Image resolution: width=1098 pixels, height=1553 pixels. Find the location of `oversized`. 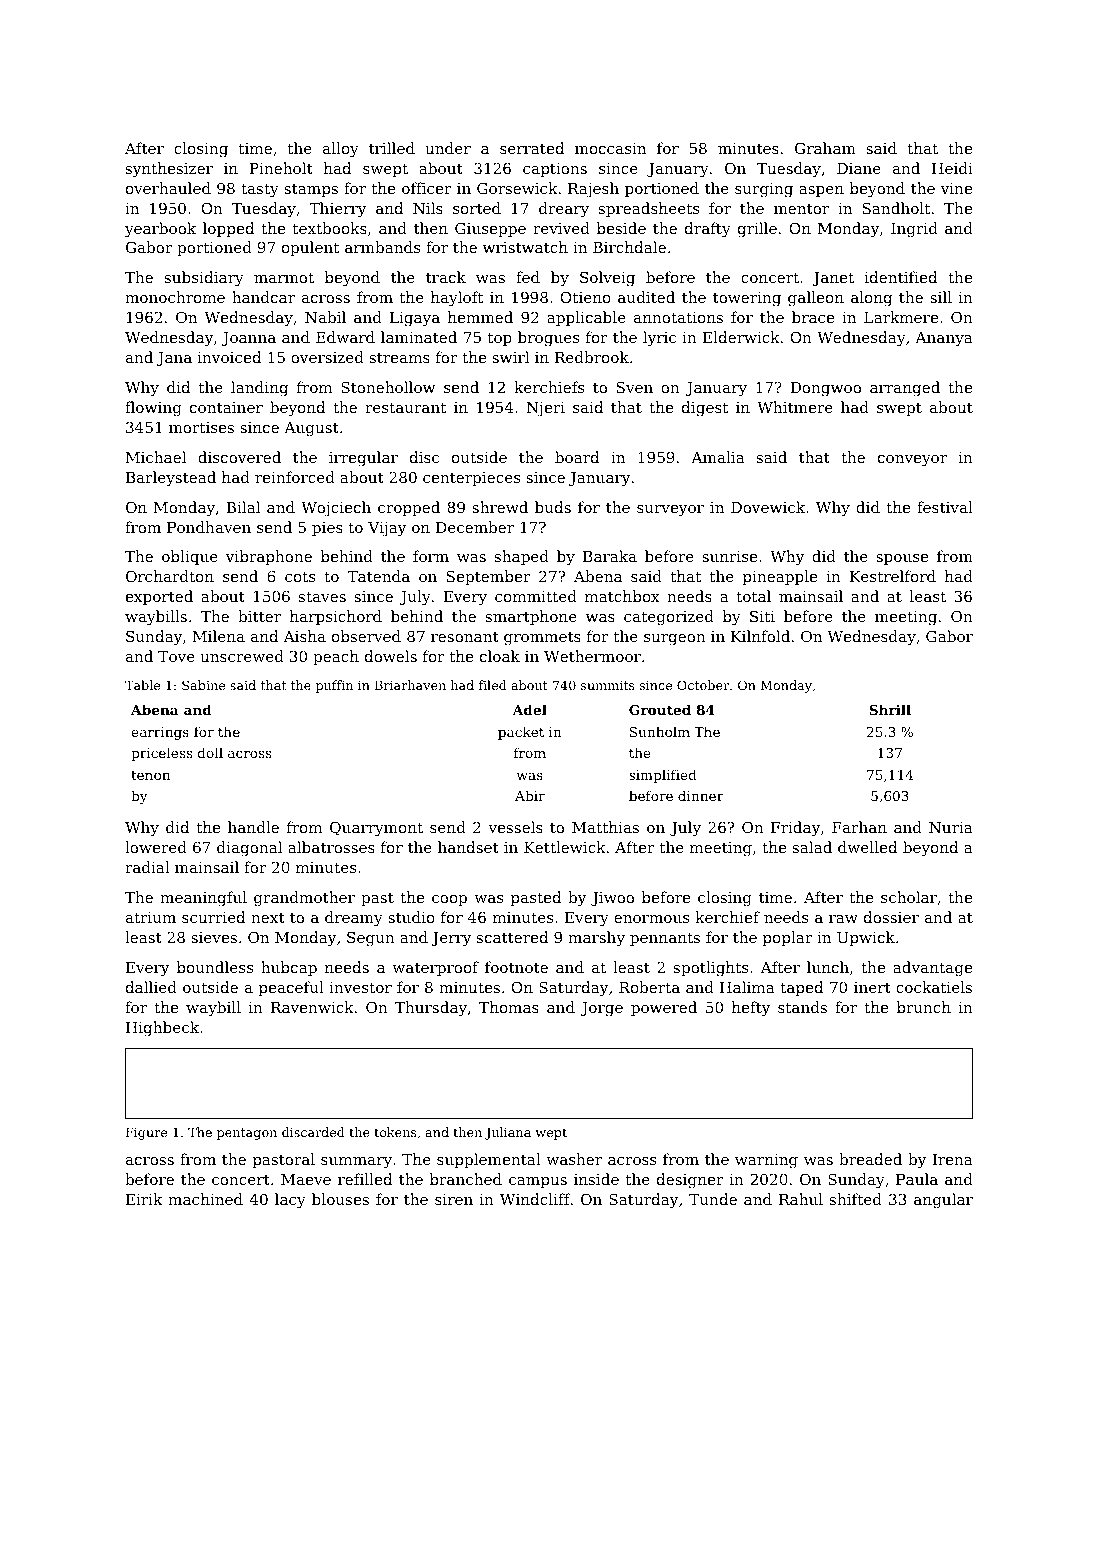

oversized is located at coordinates (327, 357).
